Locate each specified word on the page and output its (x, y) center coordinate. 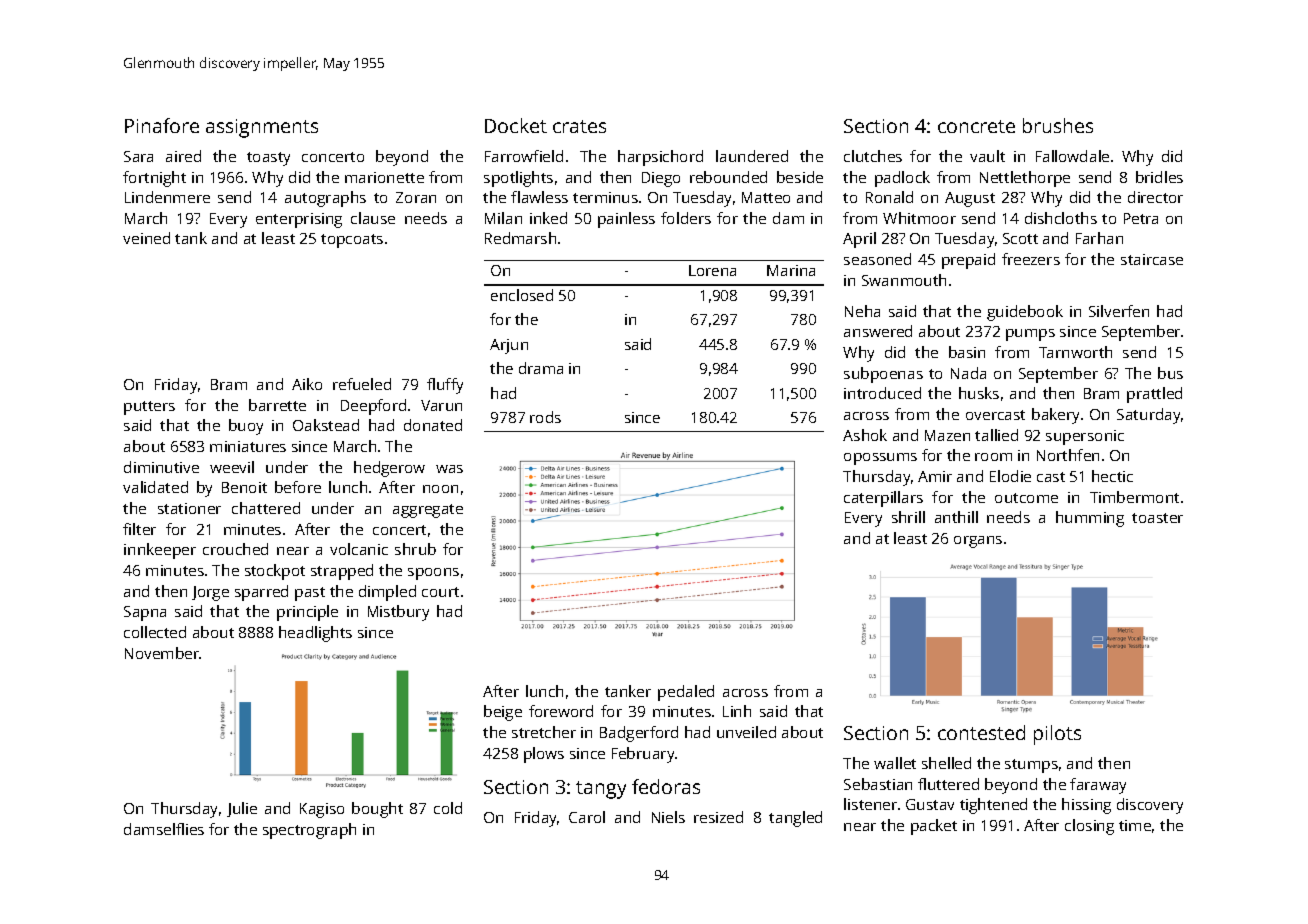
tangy (601, 790)
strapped (342, 572)
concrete (976, 126)
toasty (268, 159)
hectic (1112, 476)
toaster (1157, 518)
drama (541, 368)
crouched (235, 549)
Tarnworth (1075, 352)
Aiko (307, 384)
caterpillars (883, 499)
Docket (516, 125)
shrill (908, 517)
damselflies (164, 829)
